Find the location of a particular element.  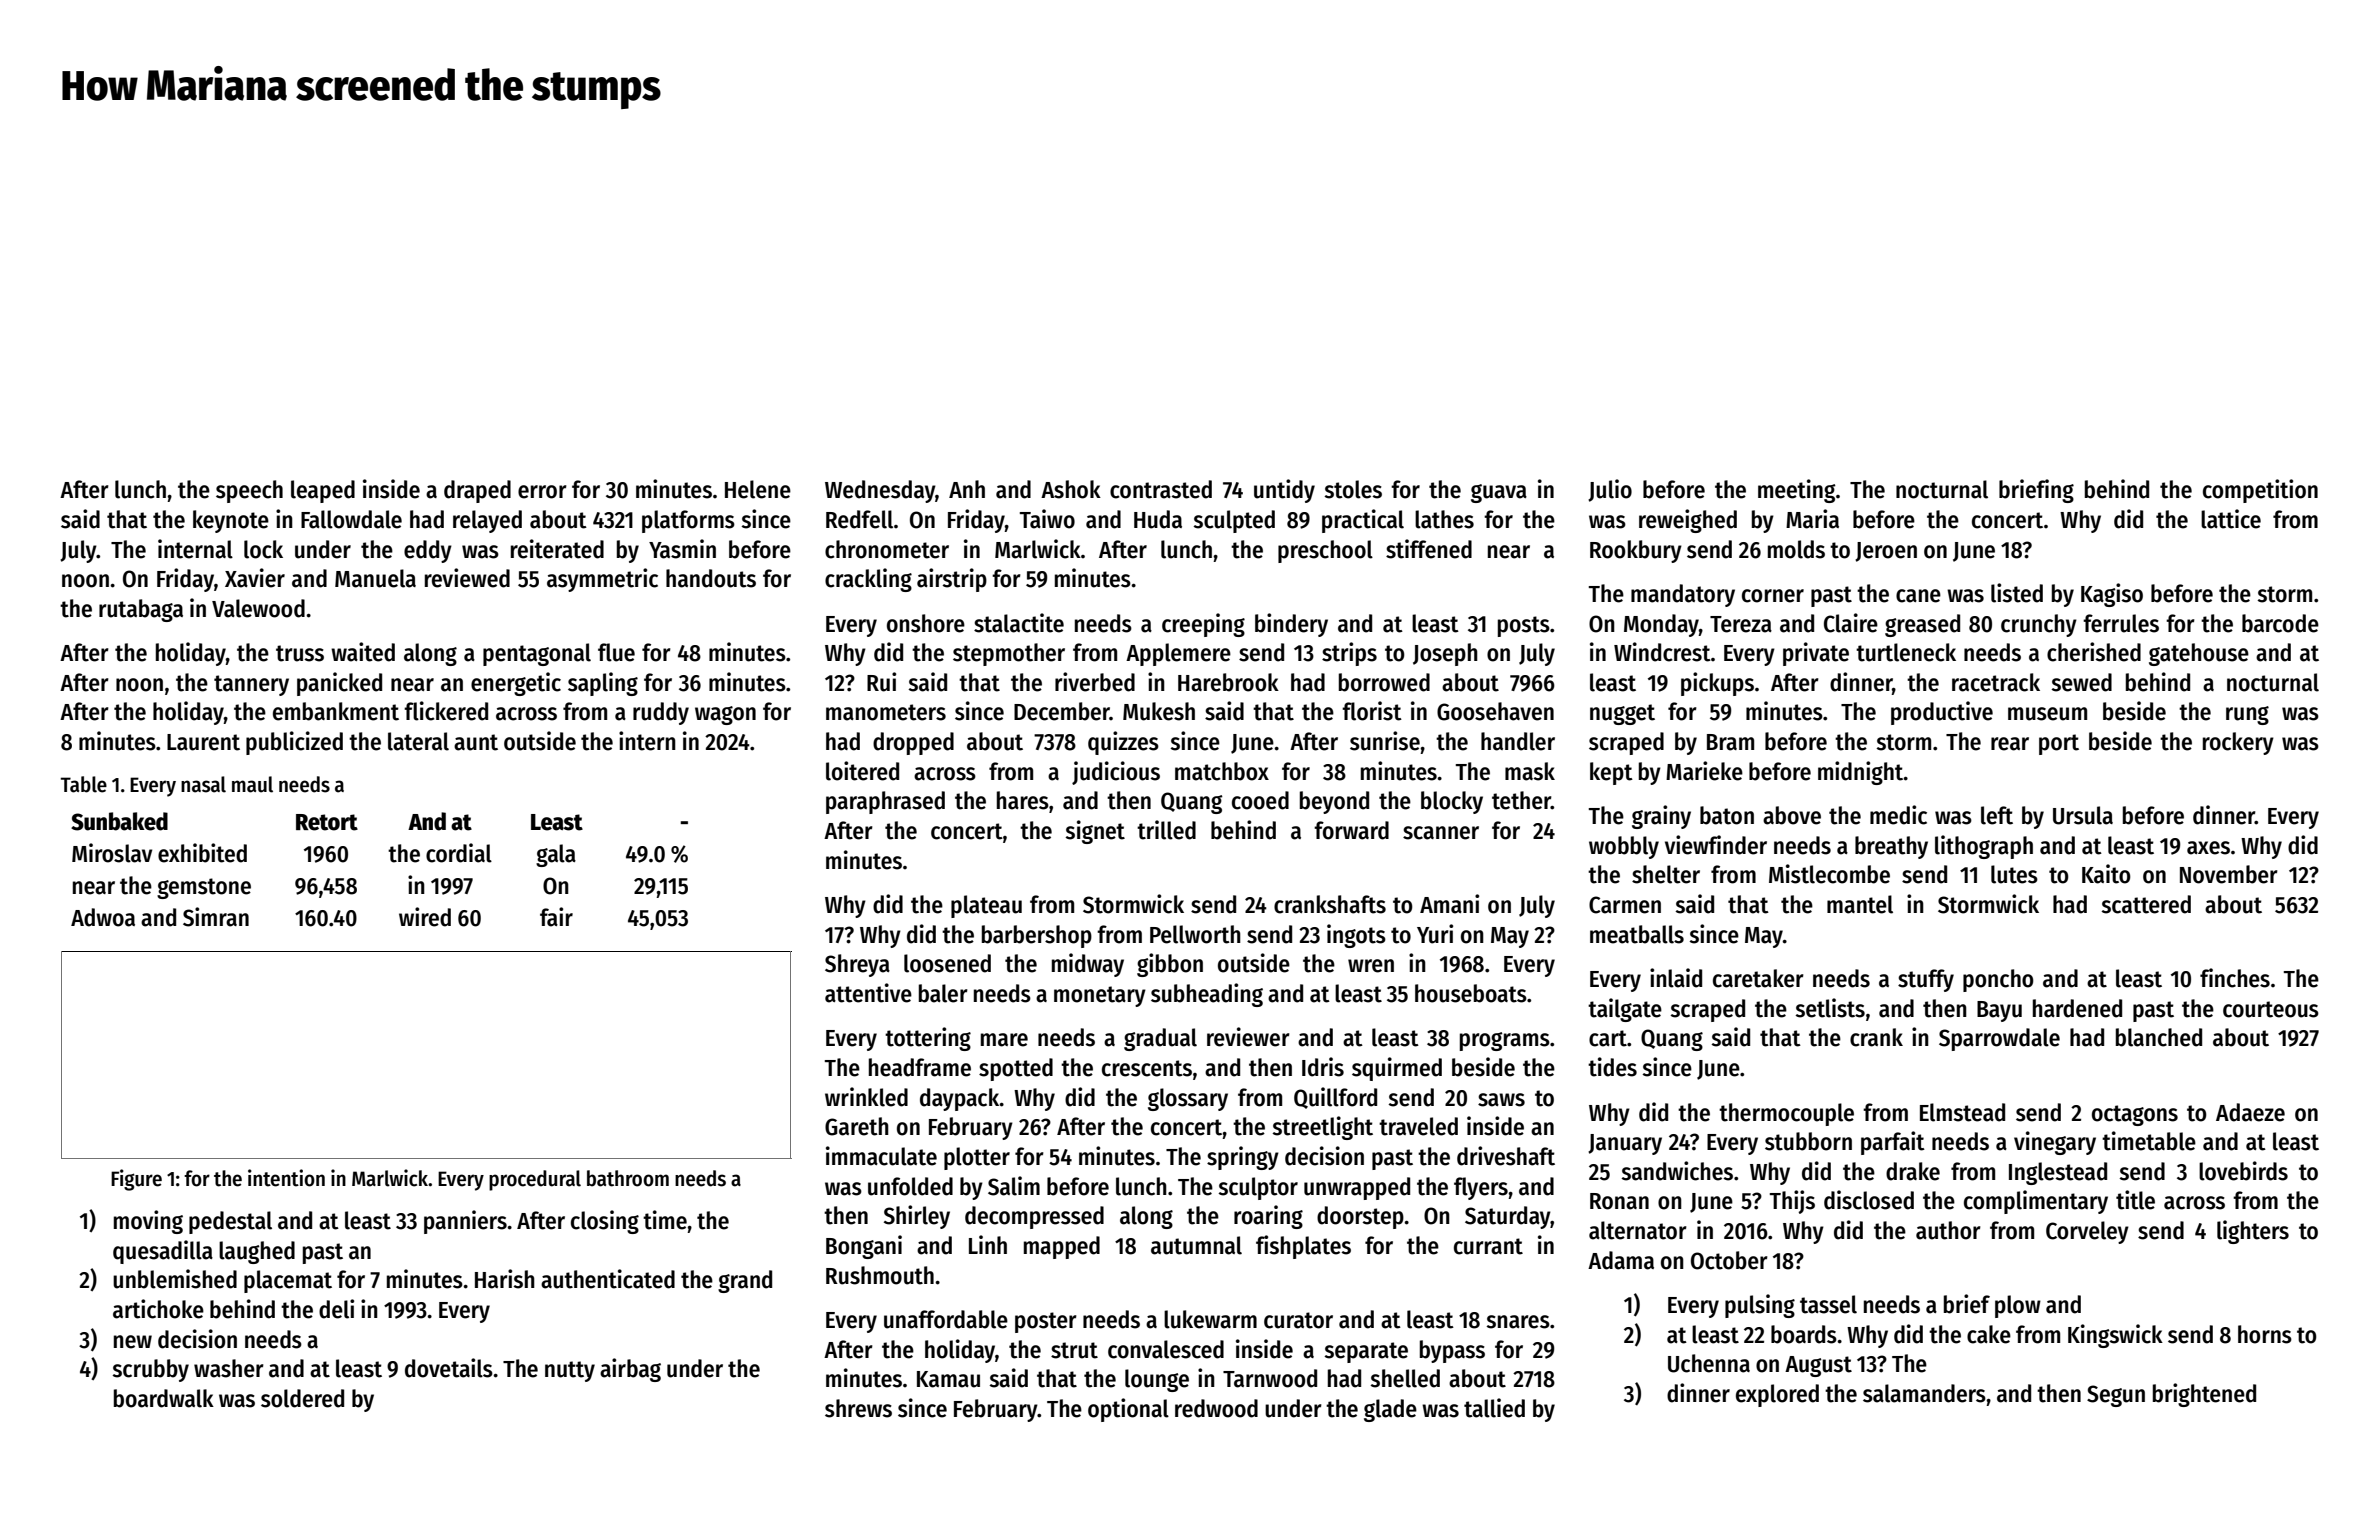

plotter is located at coordinates (977, 1158).
